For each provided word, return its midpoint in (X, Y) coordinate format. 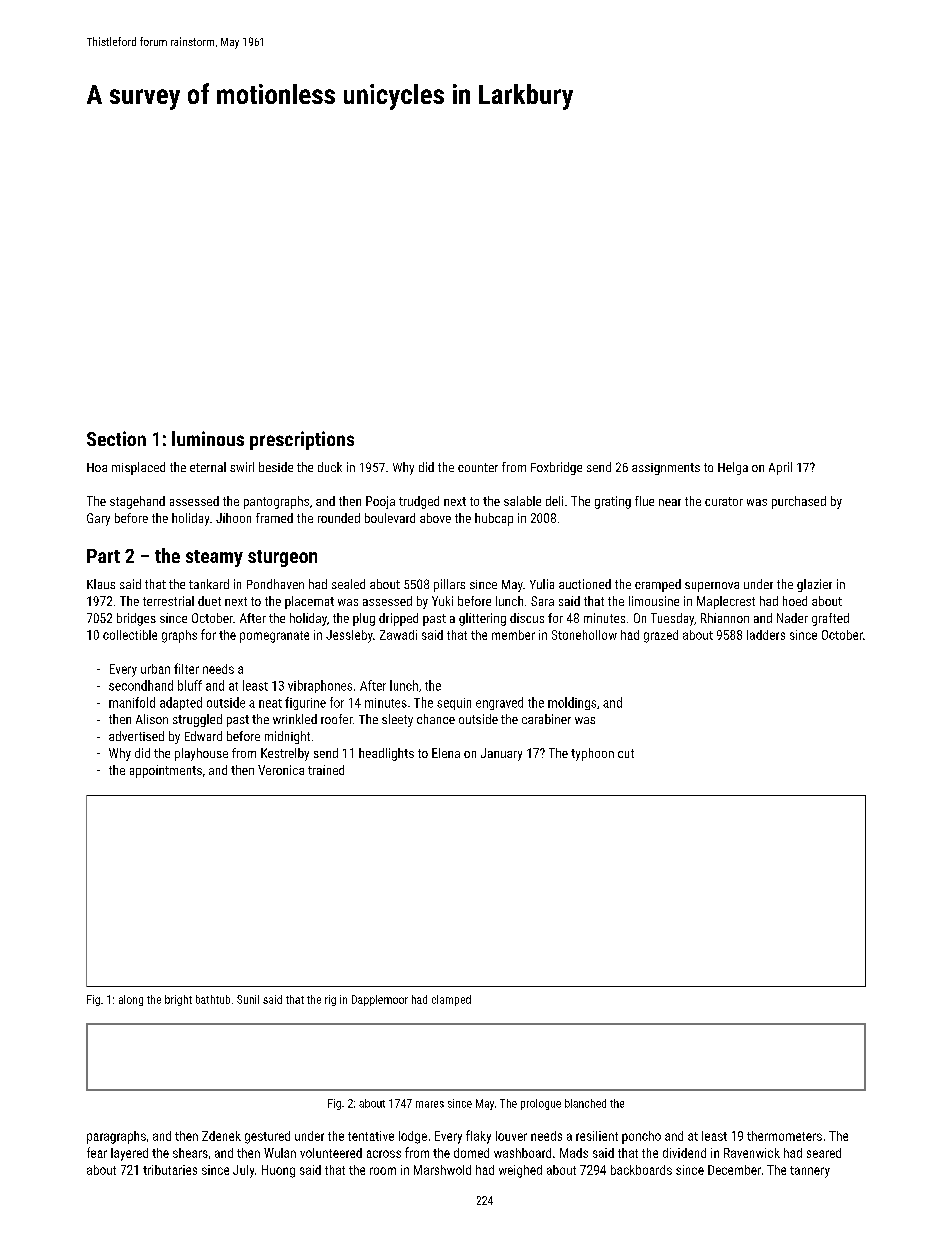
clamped (451, 1000)
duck (330, 467)
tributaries (170, 1170)
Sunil (248, 999)
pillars (449, 585)
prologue (541, 1104)
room (383, 1171)
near (670, 502)
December (734, 1170)
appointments (166, 771)
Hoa (97, 467)
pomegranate (274, 637)
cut (626, 753)
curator (724, 501)
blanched (585, 1103)
